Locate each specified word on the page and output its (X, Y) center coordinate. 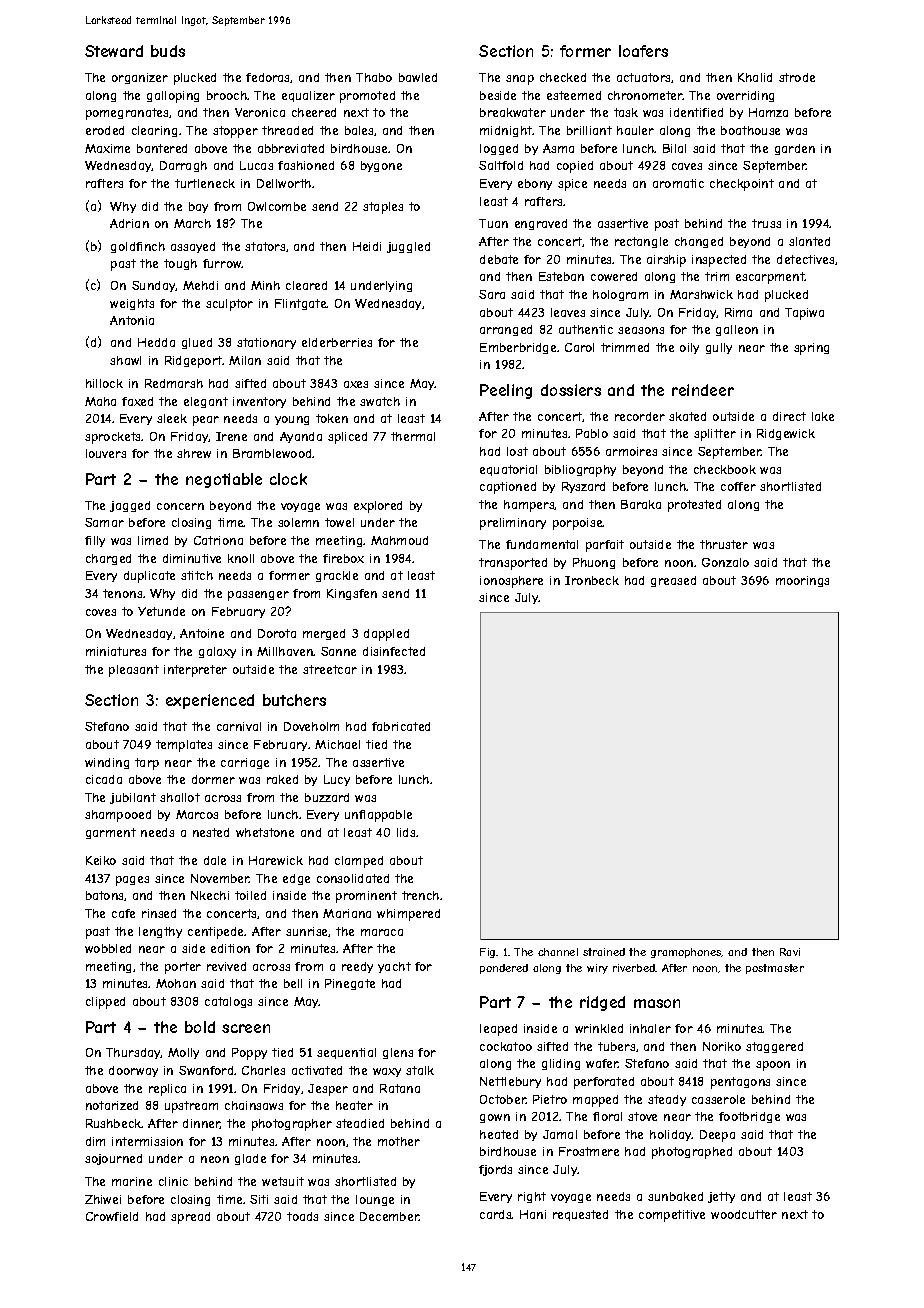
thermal (413, 436)
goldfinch (138, 247)
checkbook (725, 469)
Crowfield (112, 1216)
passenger (258, 596)
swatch (380, 401)
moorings (802, 581)
